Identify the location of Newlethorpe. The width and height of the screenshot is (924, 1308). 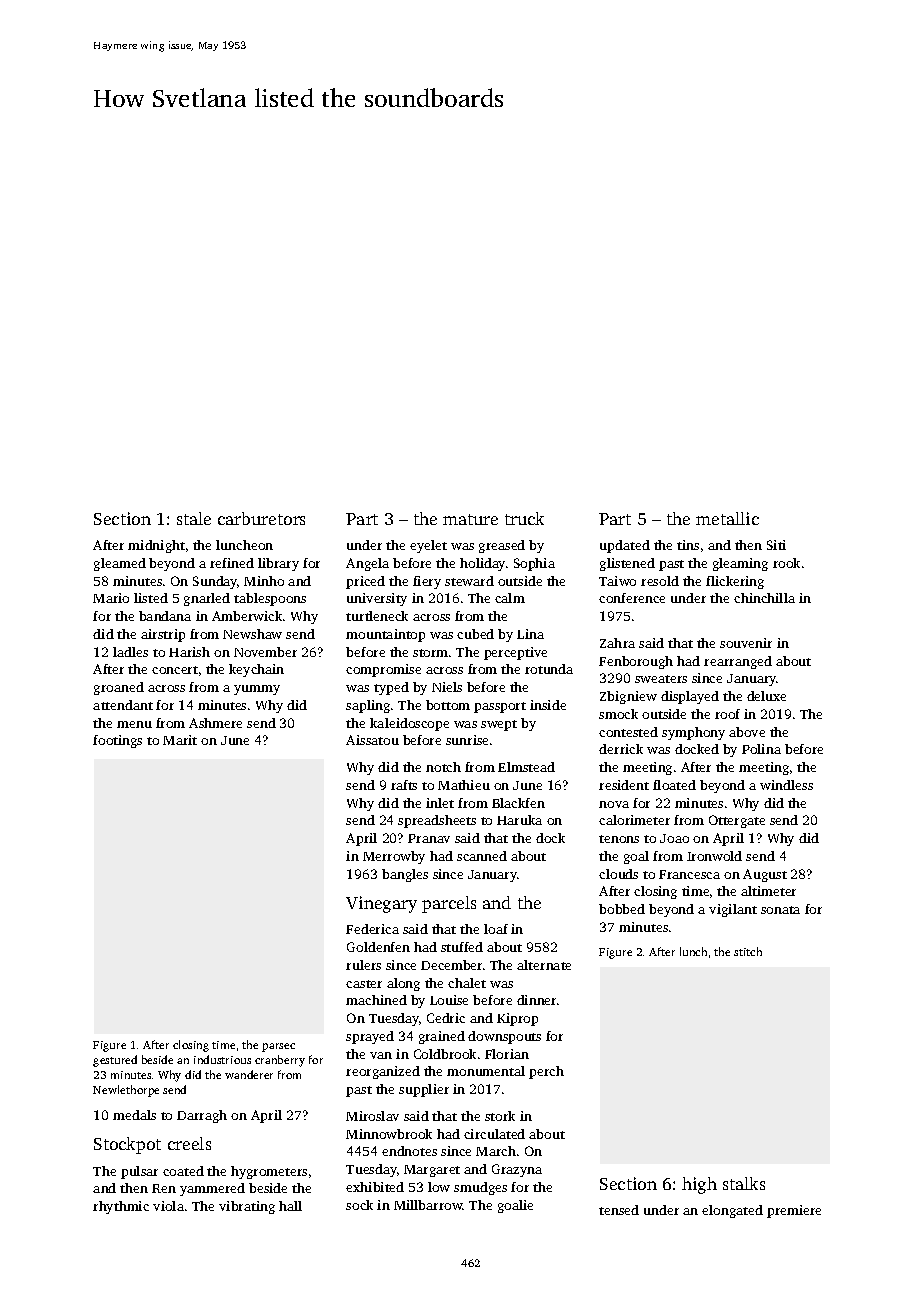
(126, 1091).
